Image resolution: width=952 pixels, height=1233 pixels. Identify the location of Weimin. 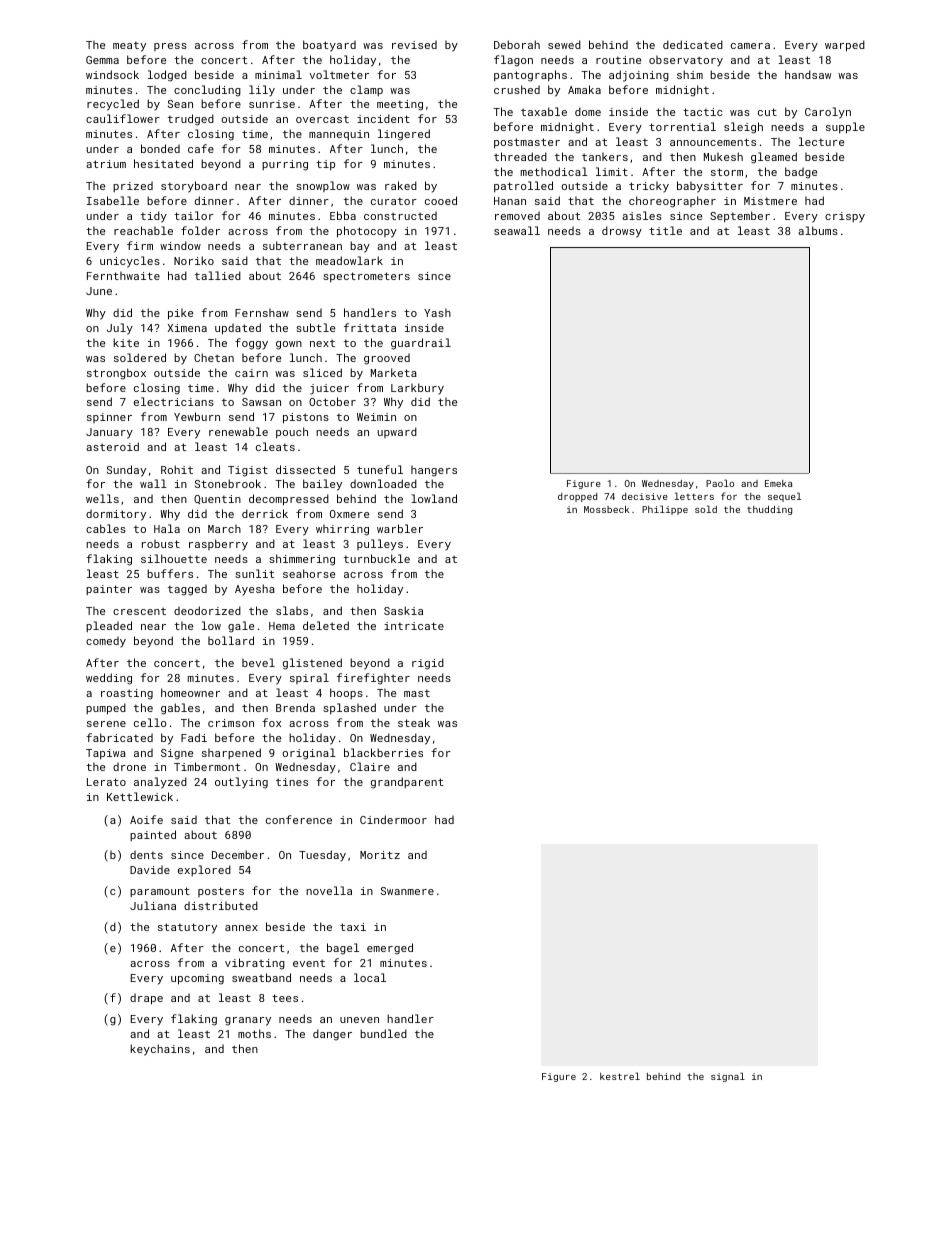
(376, 417).
